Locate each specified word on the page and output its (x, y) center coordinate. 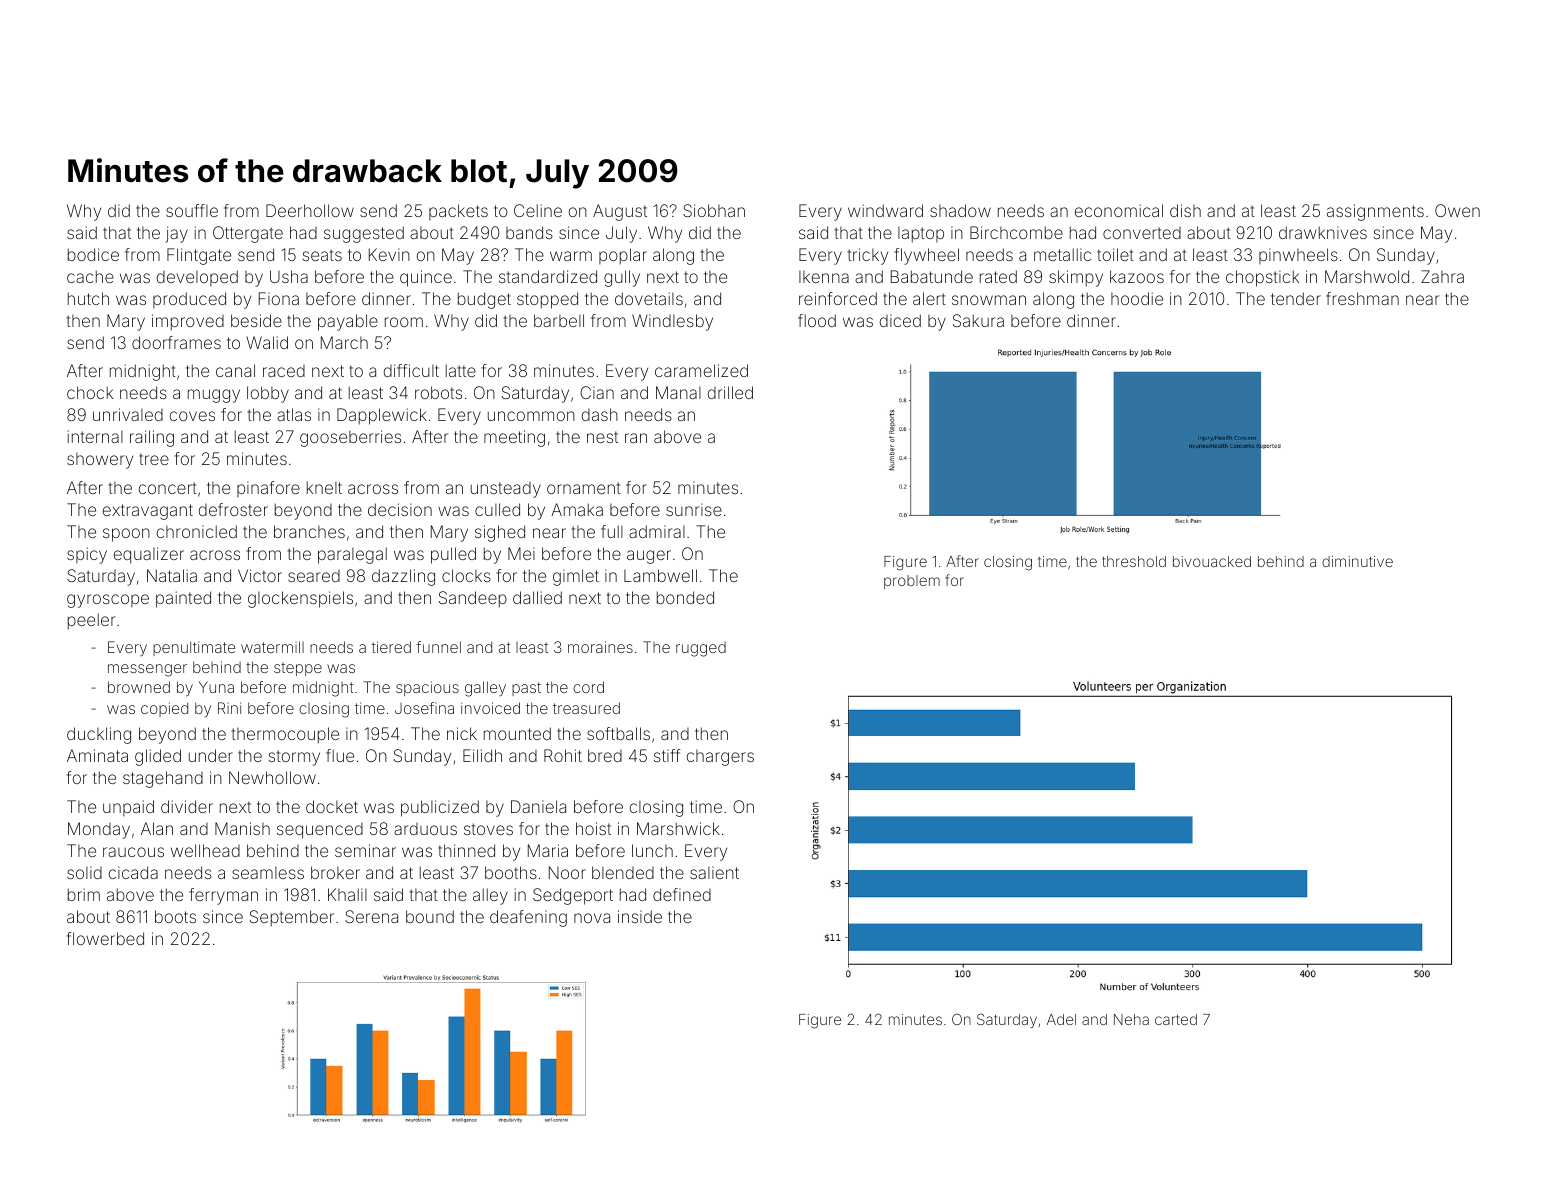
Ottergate (248, 234)
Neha (1131, 1019)
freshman (1362, 298)
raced (284, 371)
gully (622, 278)
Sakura (978, 320)
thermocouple (285, 735)
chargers (720, 758)
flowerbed (105, 938)
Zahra (1442, 276)
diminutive (1357, 561)
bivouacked (1212, 561)
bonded (685, 597)
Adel (1061, 1019)
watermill (272, 647)
